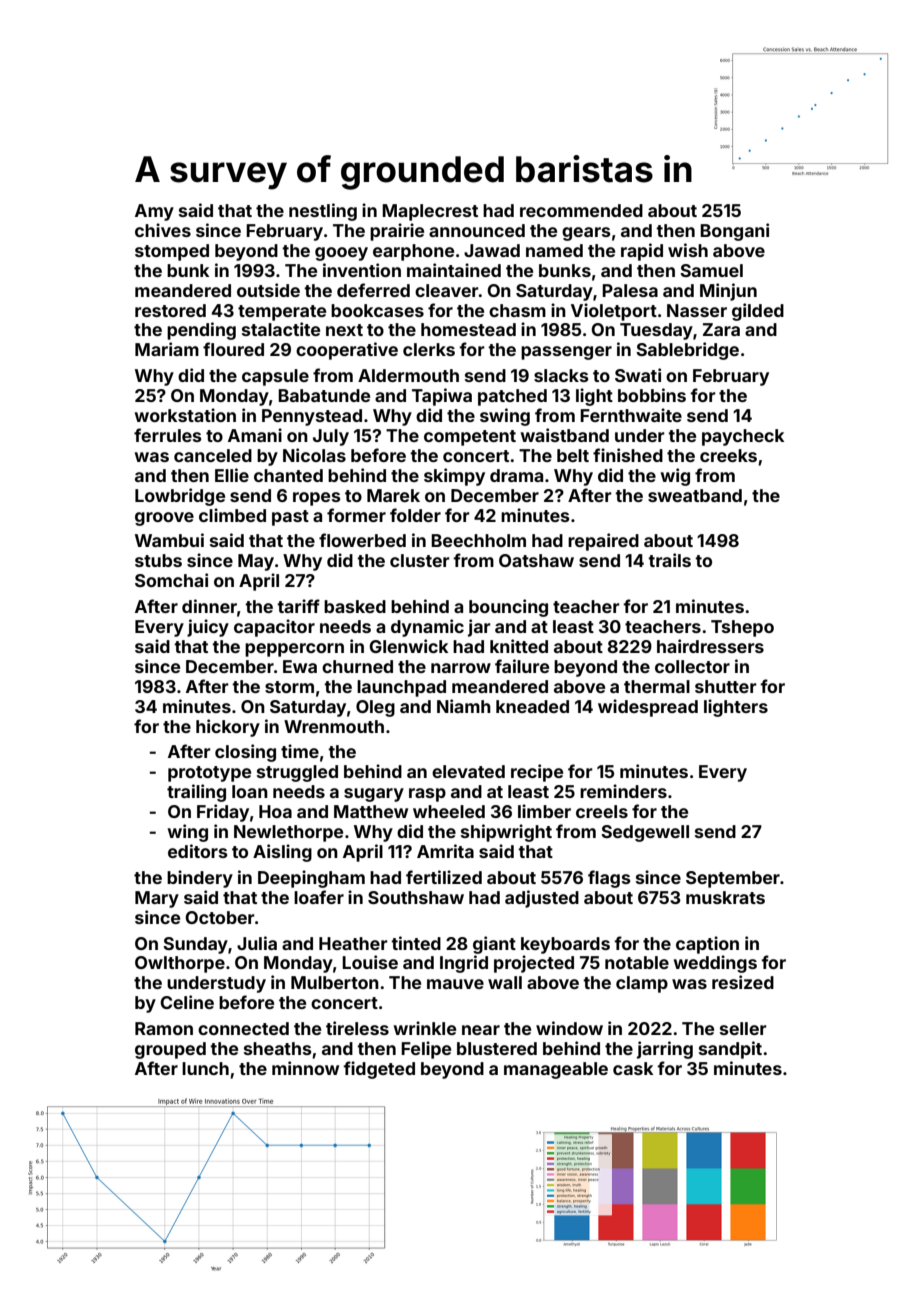 The width and height of the document is (924, 1314). Describe the element at coordinates (180, 497) in the document. I see `Lowbridge` at that location.
